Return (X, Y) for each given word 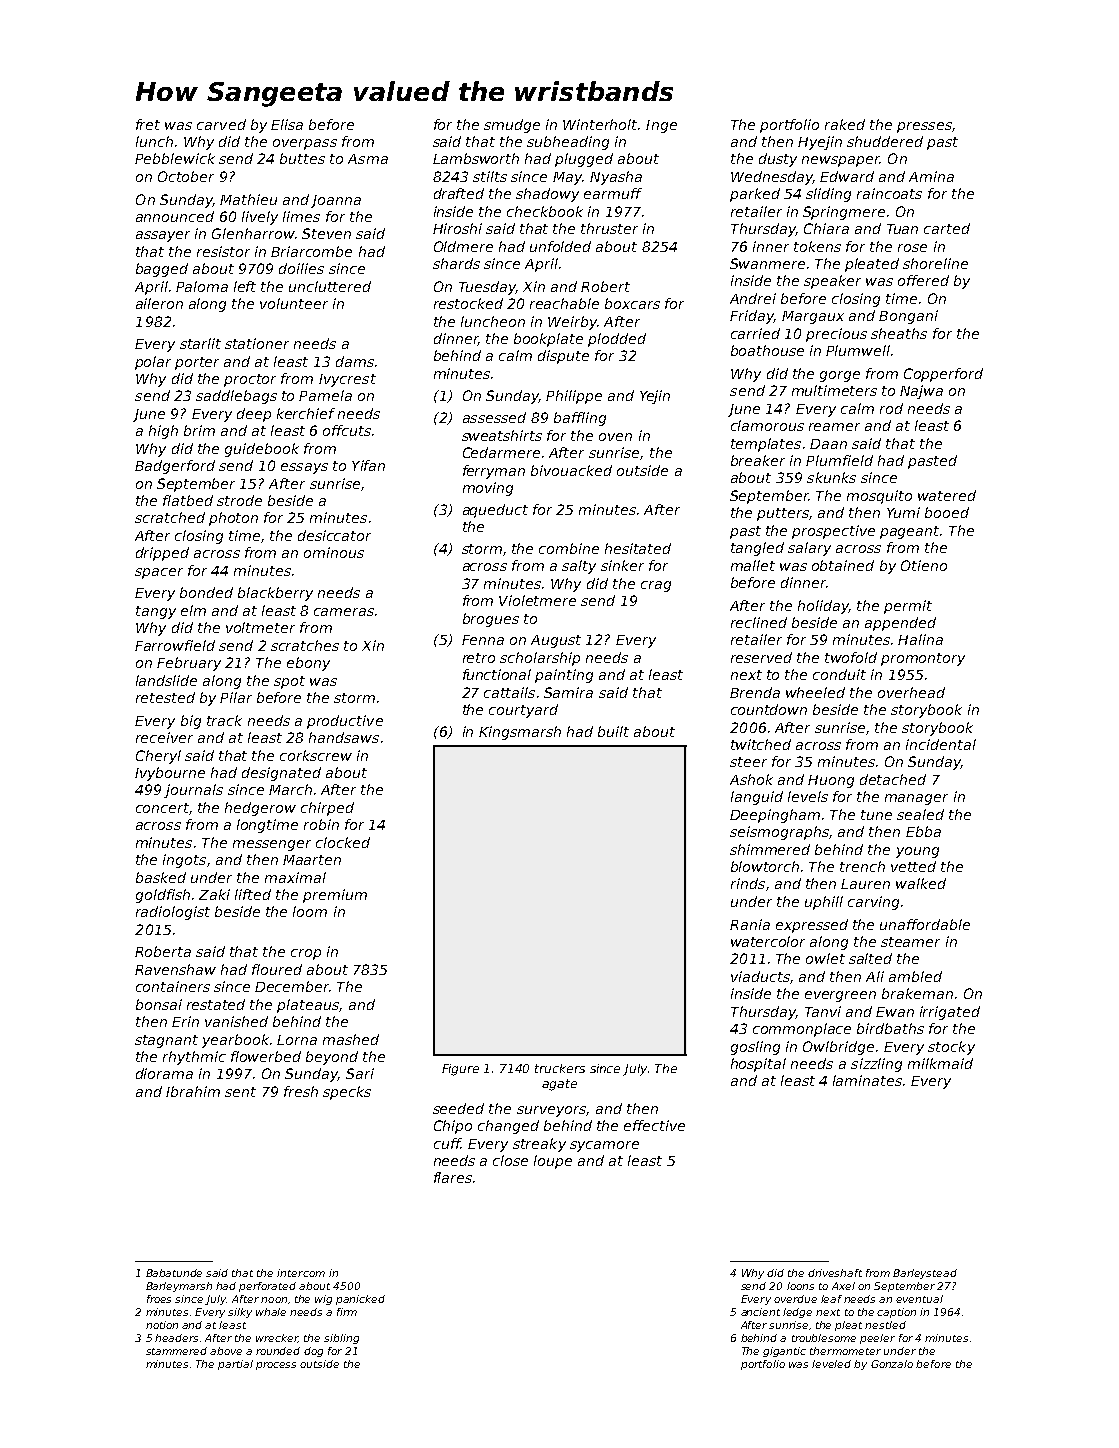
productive (345, 722)
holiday (823, 607)
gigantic (784, 1352)
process (276, 1366)
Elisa (287, 124)
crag (656, 586)
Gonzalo (892, 1364)
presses (924, 127)
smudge (512, 126)
